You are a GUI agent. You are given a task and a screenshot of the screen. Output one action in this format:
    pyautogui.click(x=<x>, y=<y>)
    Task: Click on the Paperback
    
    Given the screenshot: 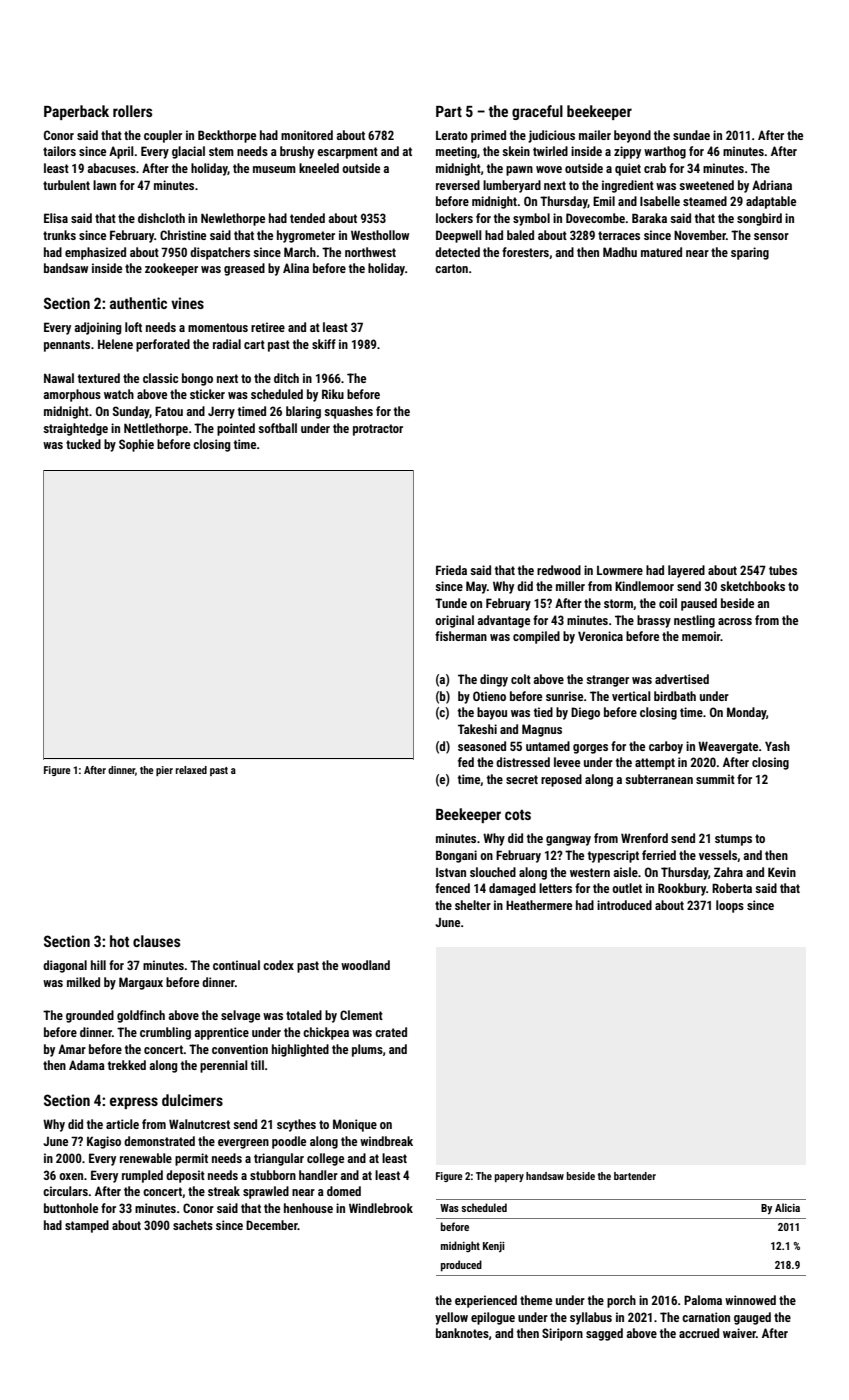 What is the action you would take?
    pyautogui.click(x=76, y=112)
